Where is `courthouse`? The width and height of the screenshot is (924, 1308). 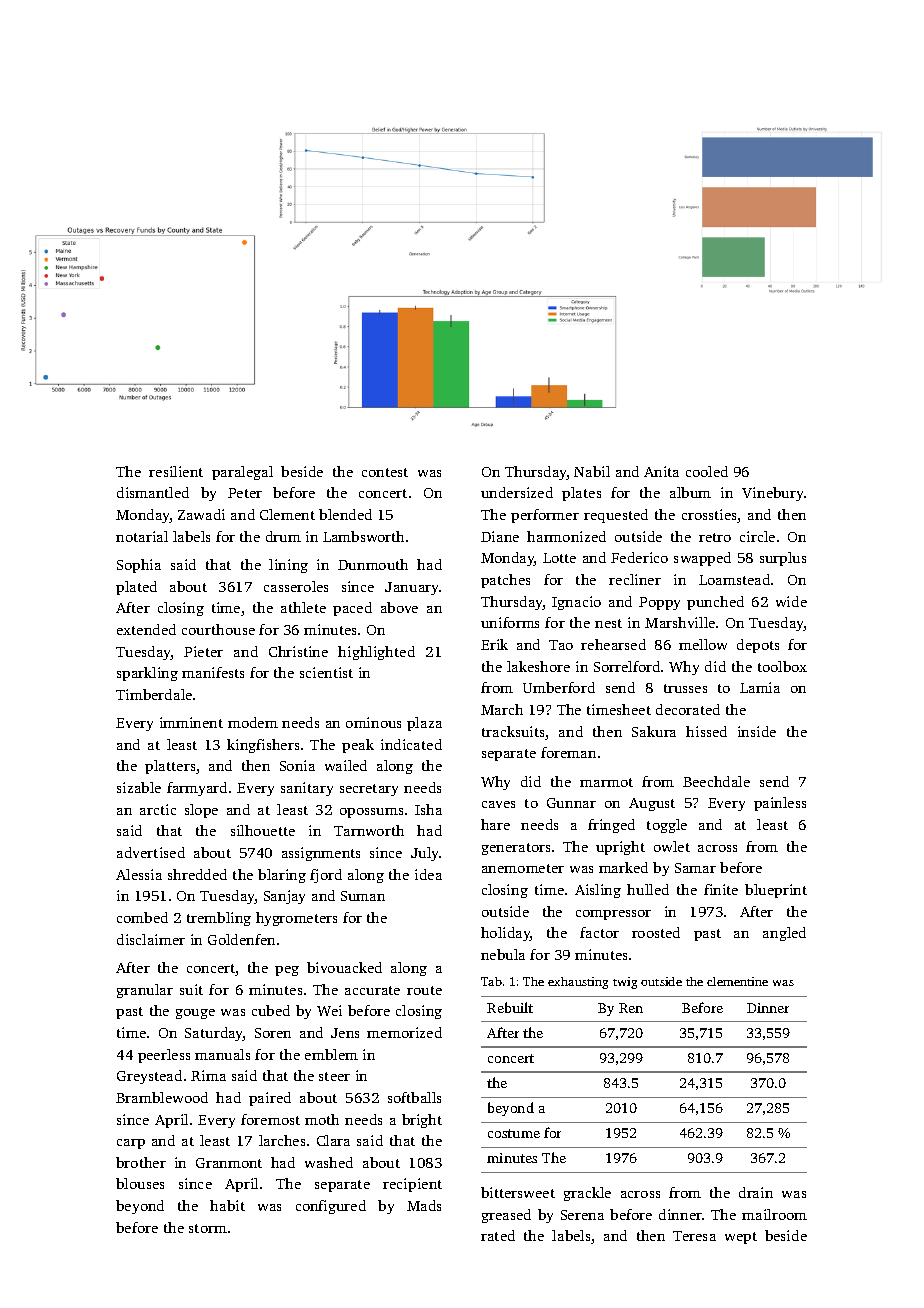
courthouse is located at coordinates (218, 629).
